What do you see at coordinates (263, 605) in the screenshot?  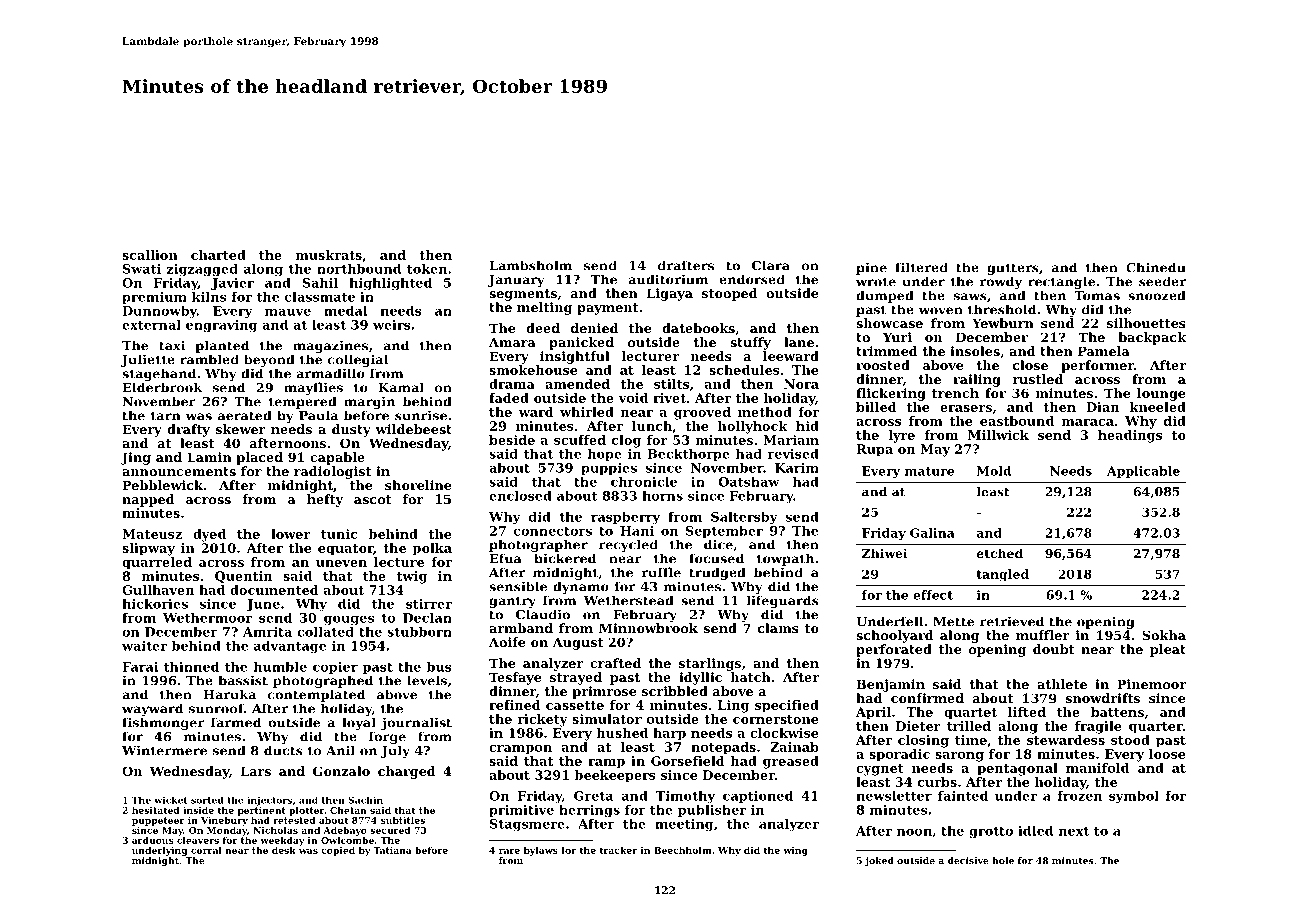 I see `June` at bounding box center [263, 605].
